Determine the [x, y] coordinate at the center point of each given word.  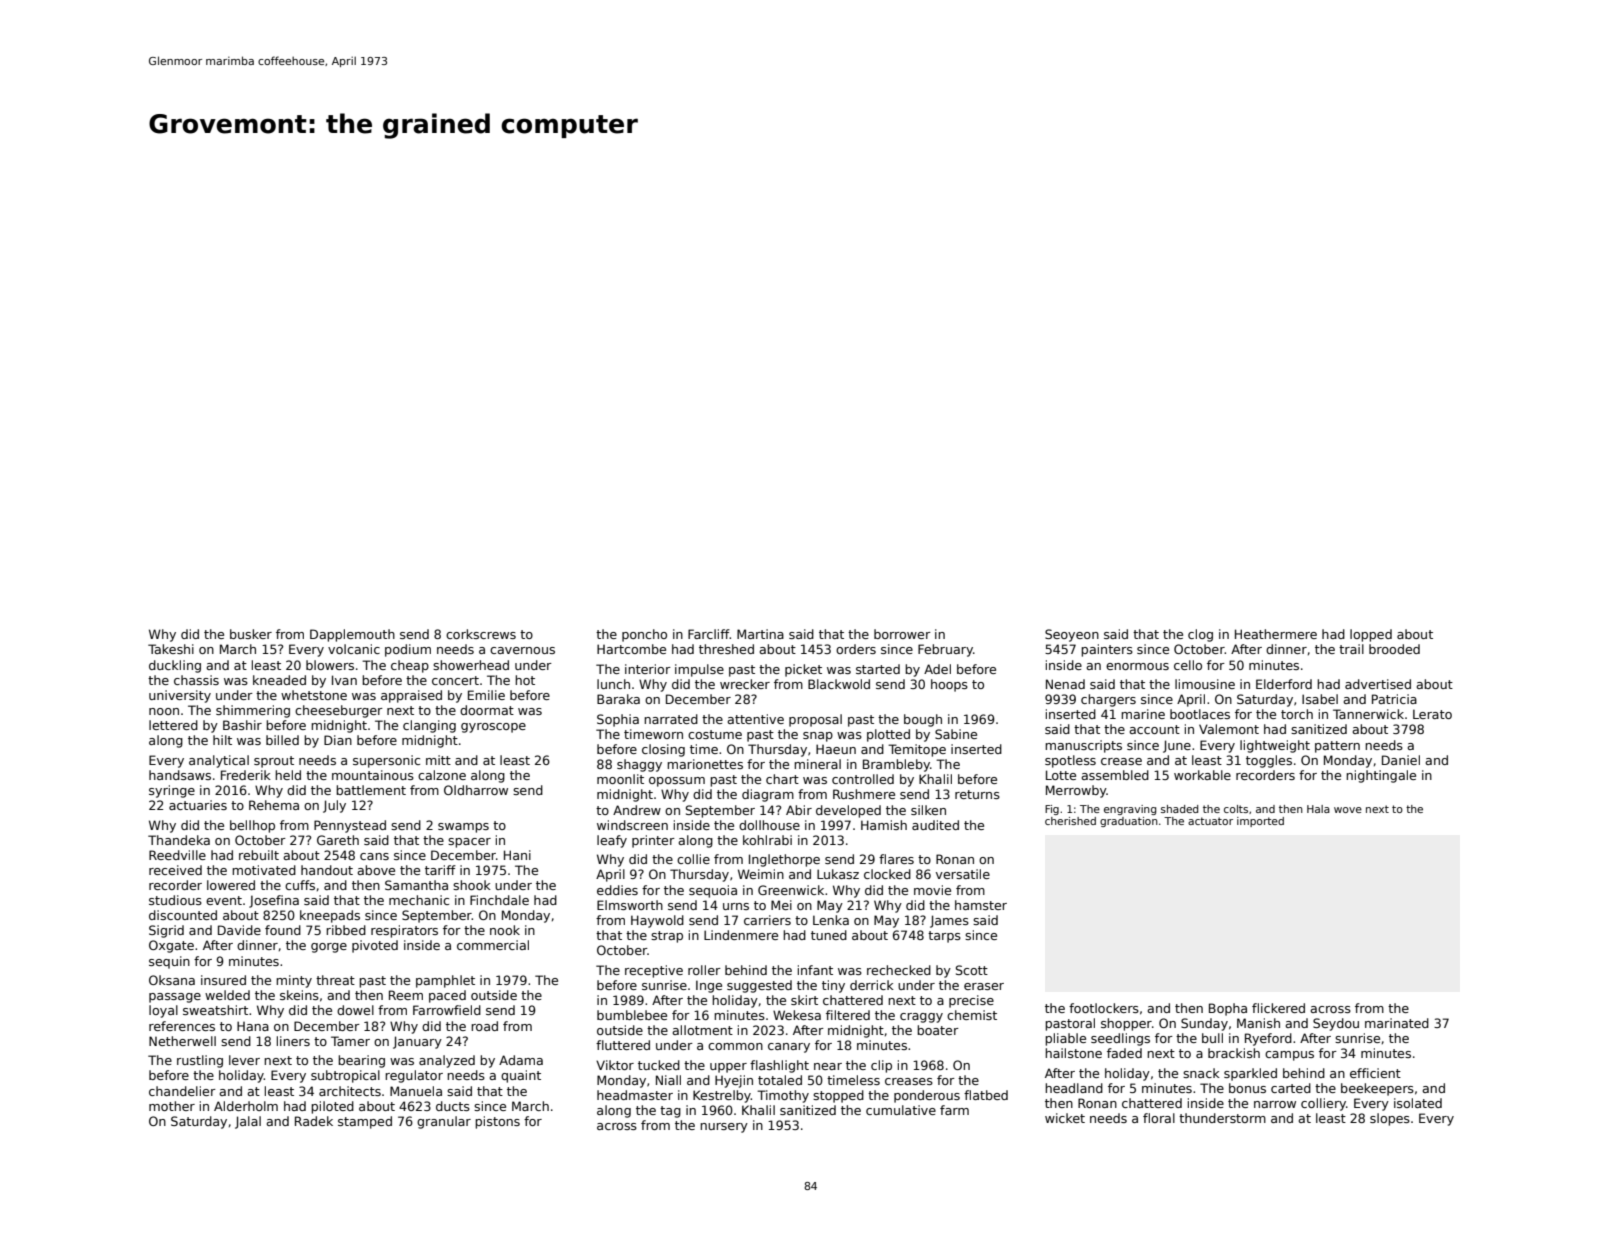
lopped [1371, 635]
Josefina [274, 901]
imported [1260, 822]
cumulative [901, 1110]
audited [935, 825]
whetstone [314, 695]
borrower [902, 634]
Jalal [248, 1122]
